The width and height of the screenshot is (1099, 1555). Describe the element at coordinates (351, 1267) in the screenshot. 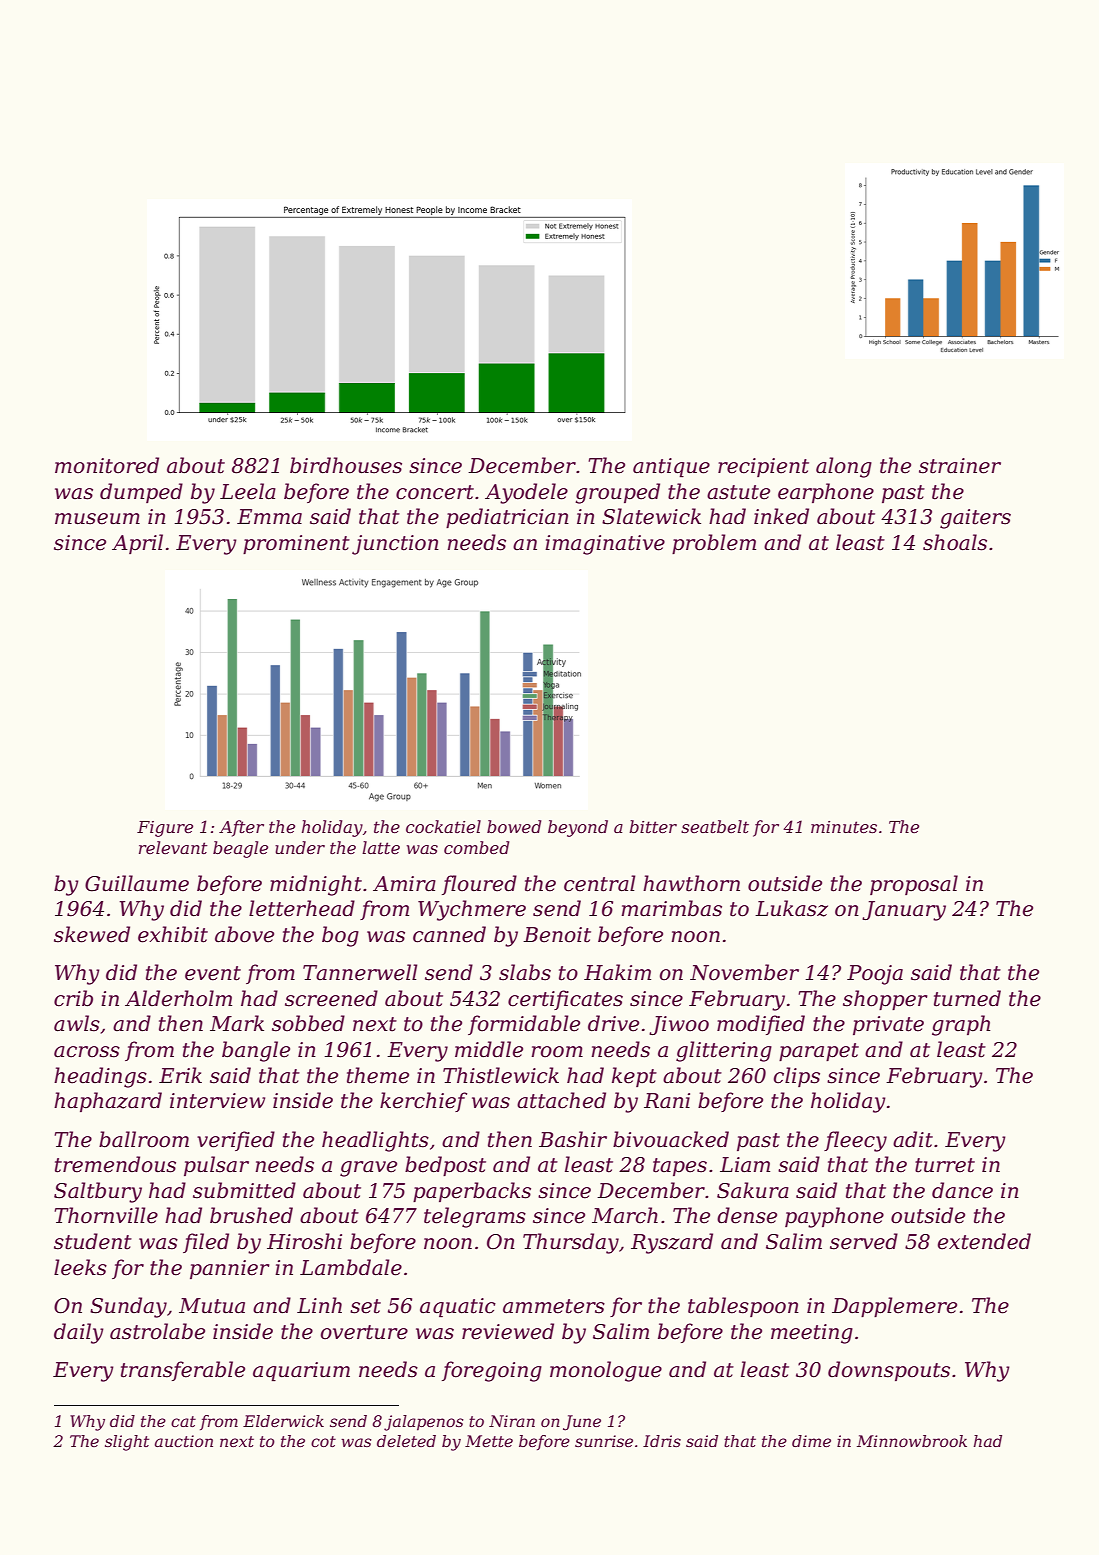

I see `Lambdale` at that location.
